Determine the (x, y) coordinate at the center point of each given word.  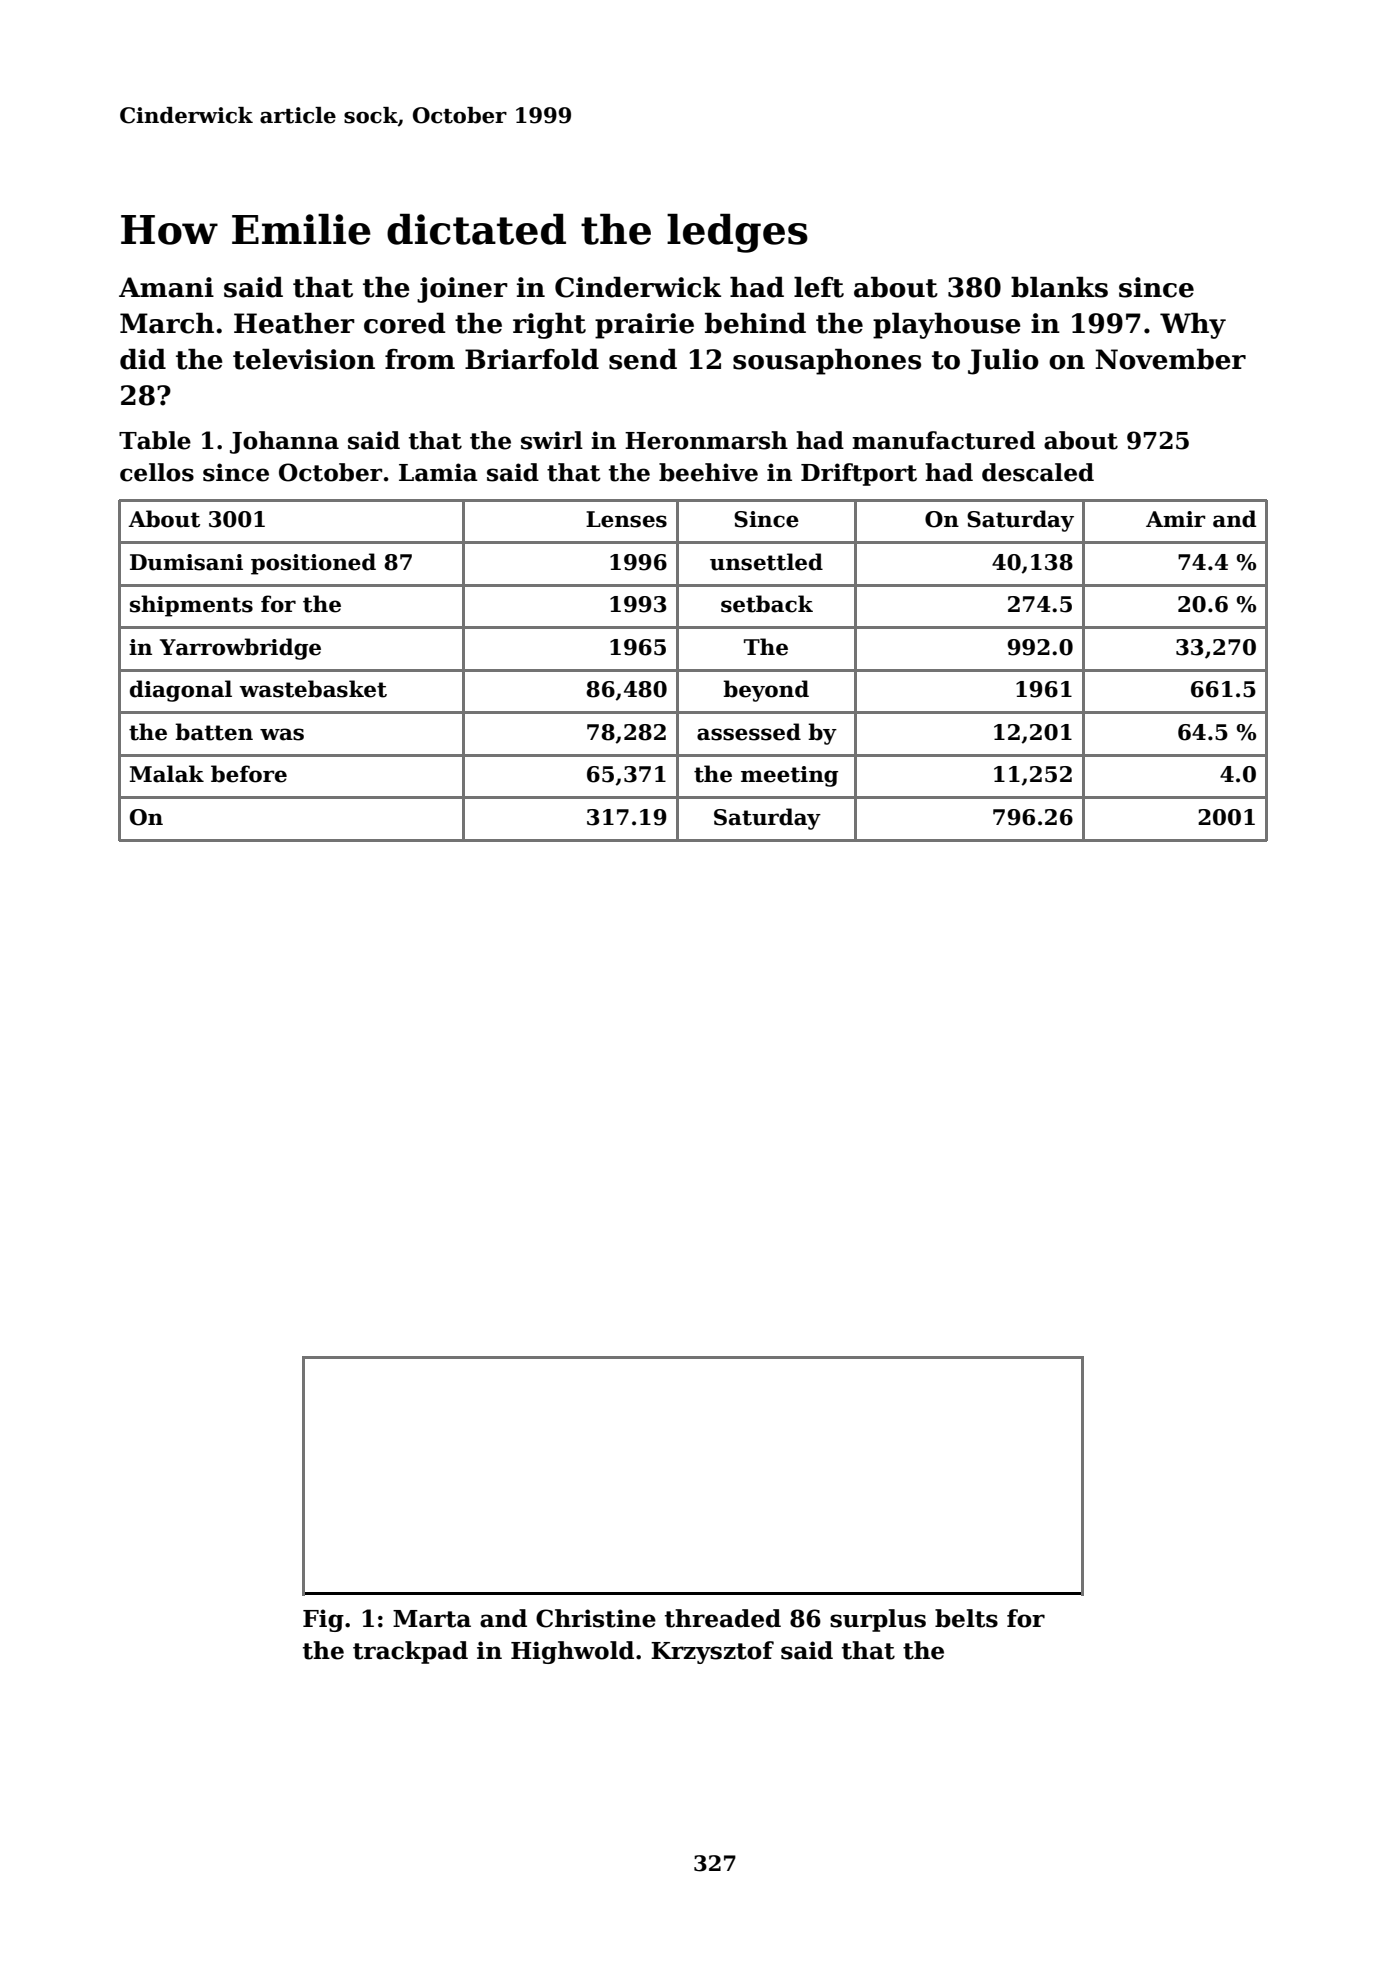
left (819, 287)
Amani (166, 287)
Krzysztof (712, 1652)
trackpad (410, 1652)
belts (966, 1618)
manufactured (943, 440)
